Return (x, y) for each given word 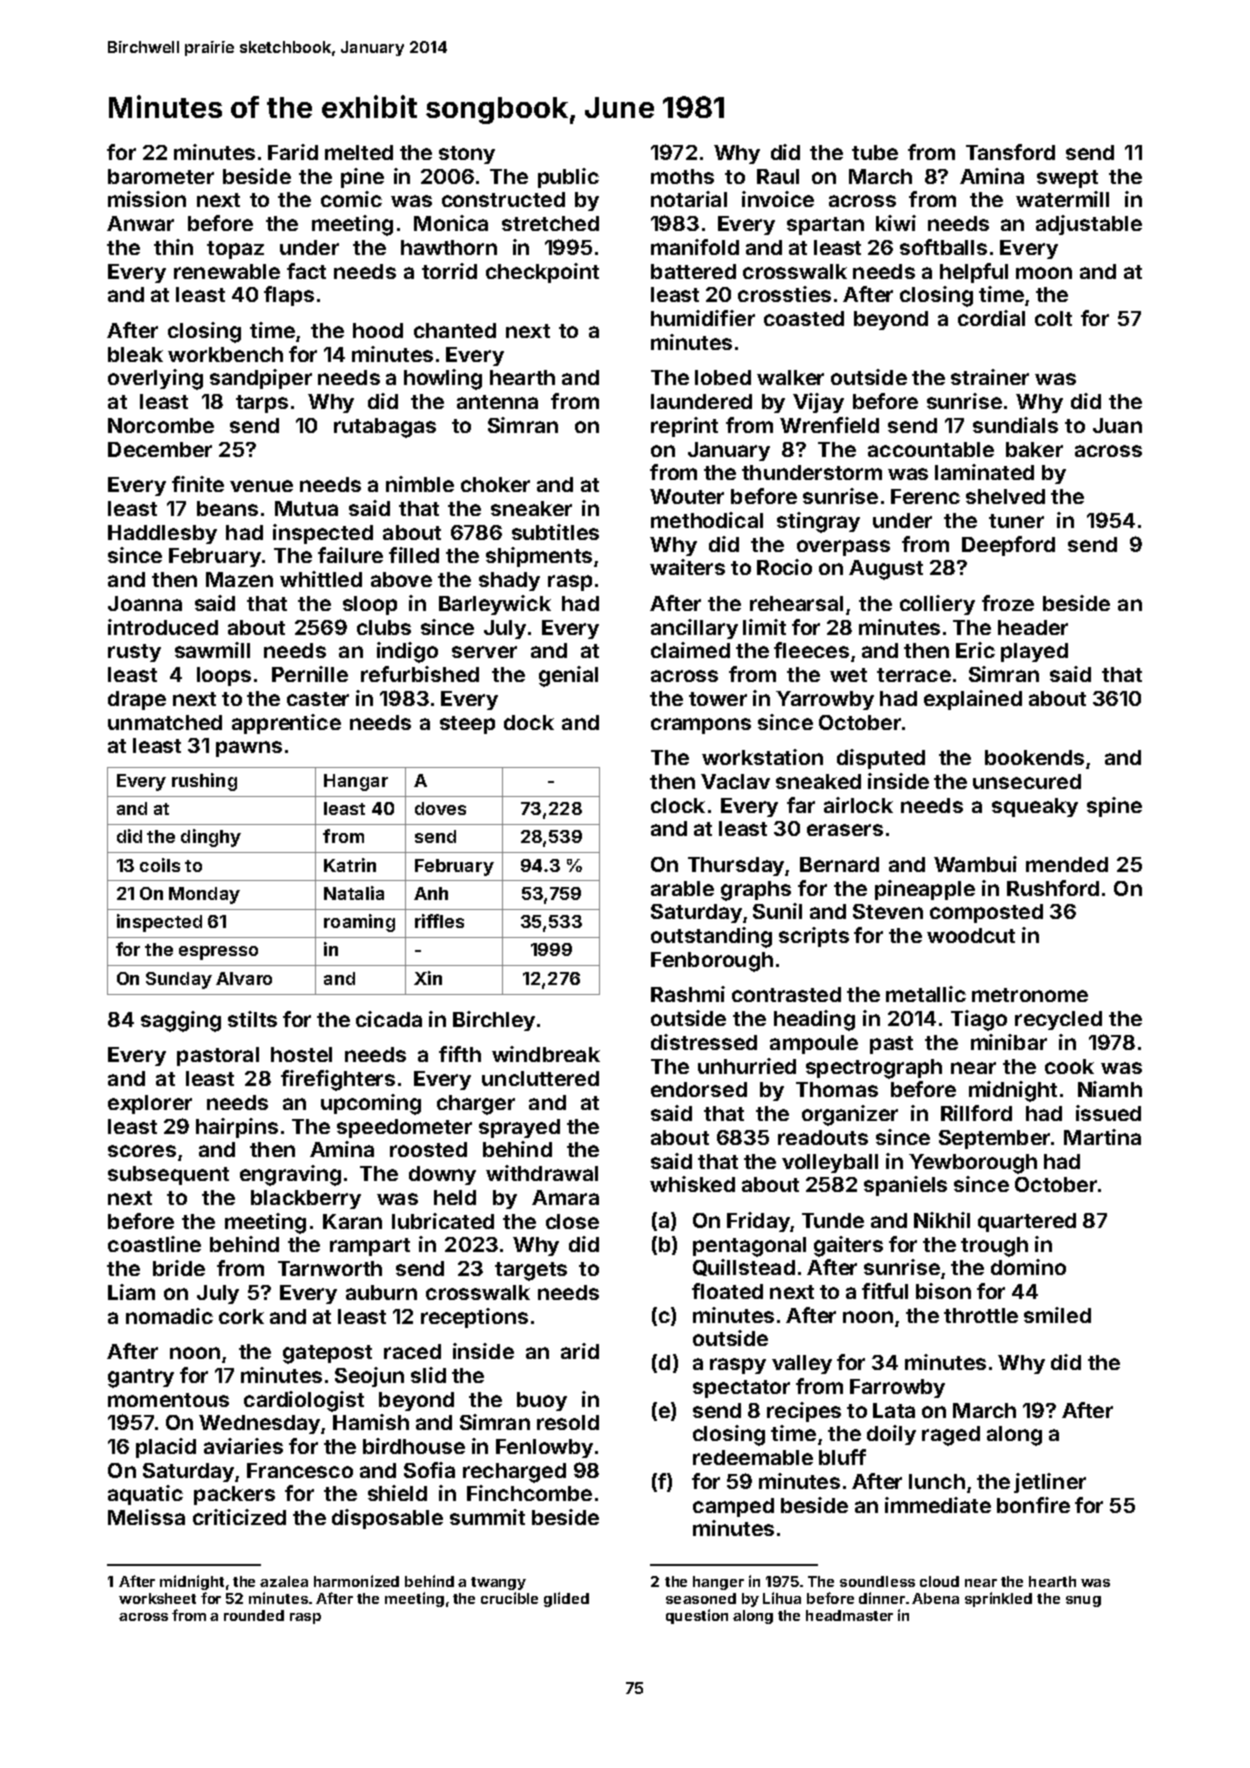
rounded (254, 1615)
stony (467, 155)
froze (1008, 603)
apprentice (286, 724)
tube (875, 152)
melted (359, 152)
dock (529, 722)
